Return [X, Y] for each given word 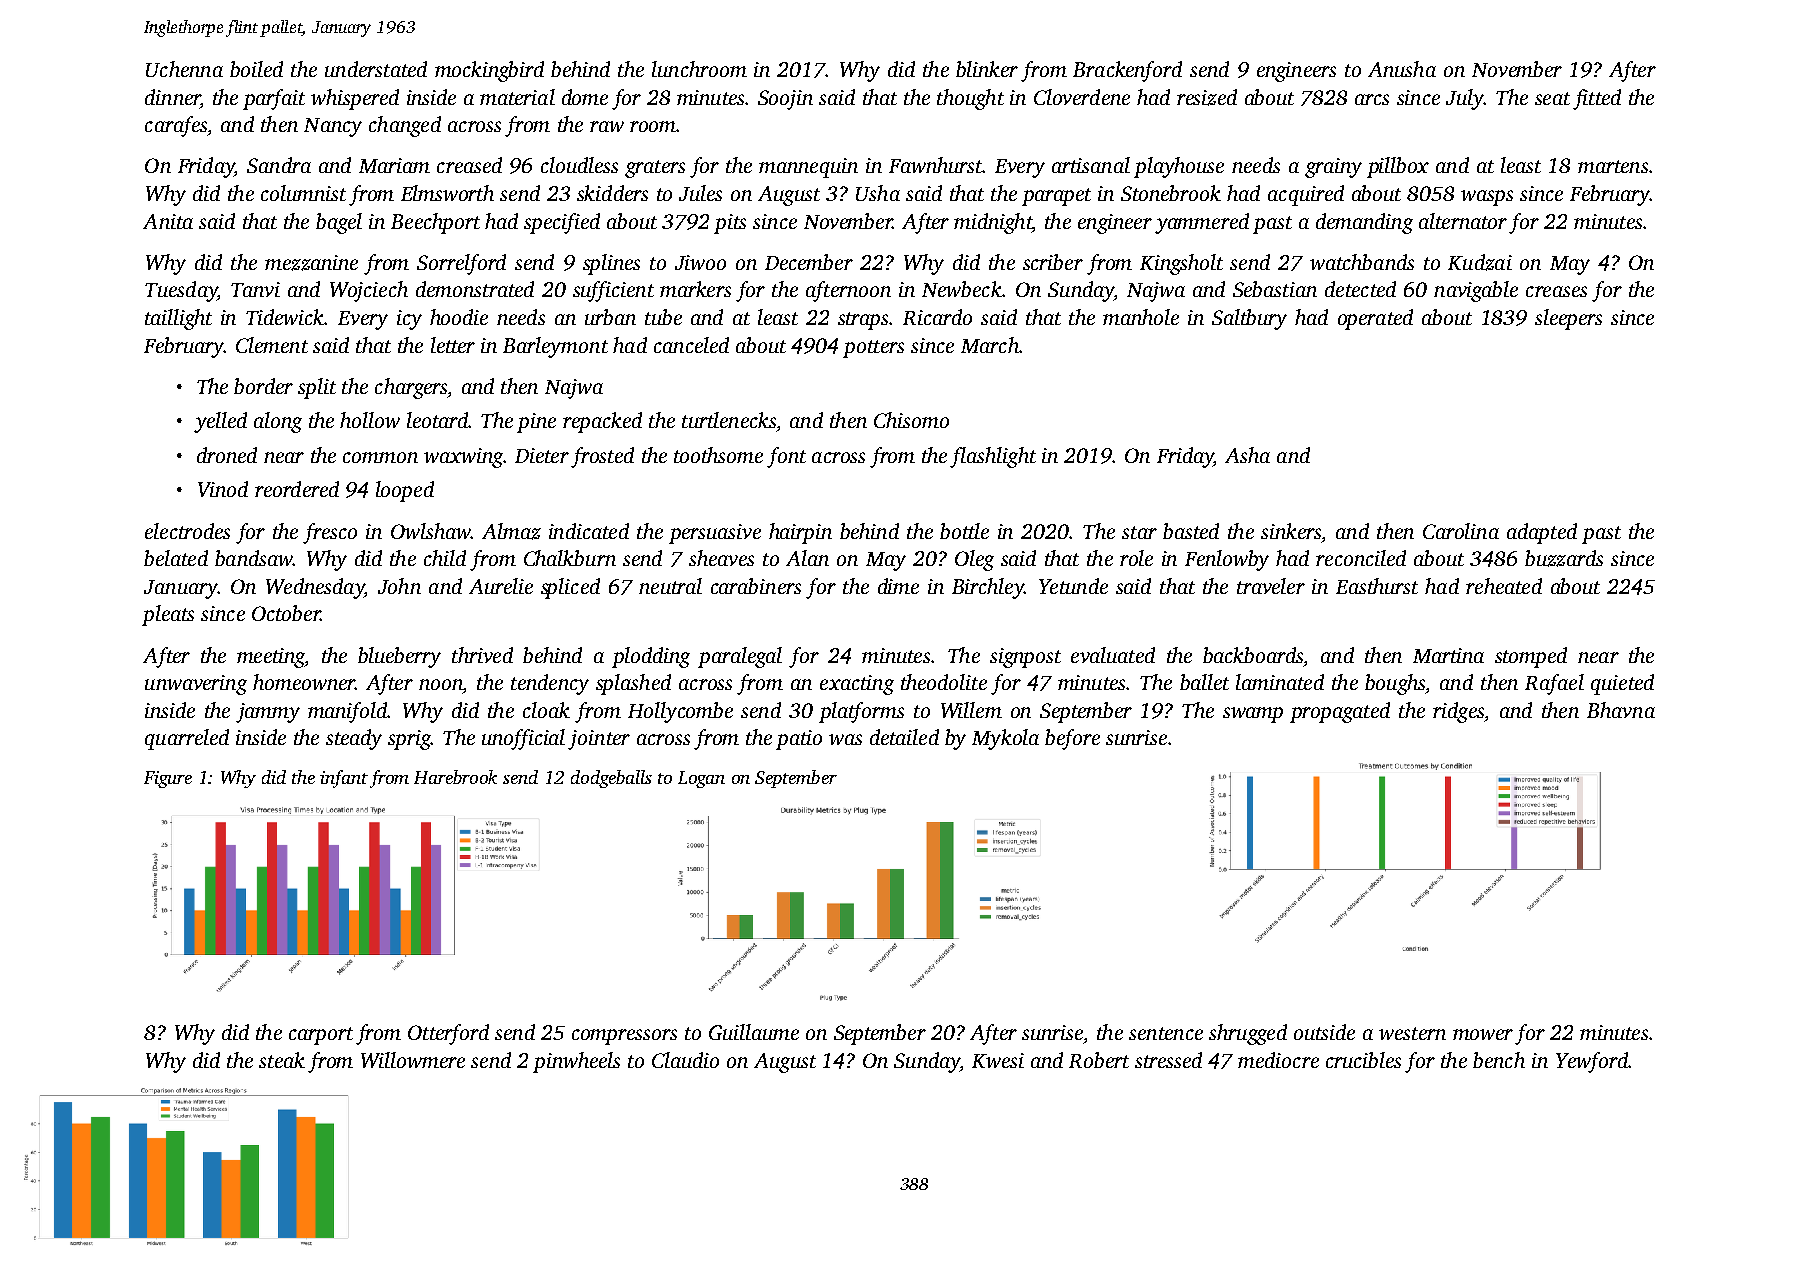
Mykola [1005, 739]
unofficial [523, 739]
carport [321, 1036]
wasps [1487, 198]
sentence [1166, 1033]
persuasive [715, 534]
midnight [993, 223]
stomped [1531, 657]
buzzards [1564, 558]
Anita [168, 221]
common [380, 457]
